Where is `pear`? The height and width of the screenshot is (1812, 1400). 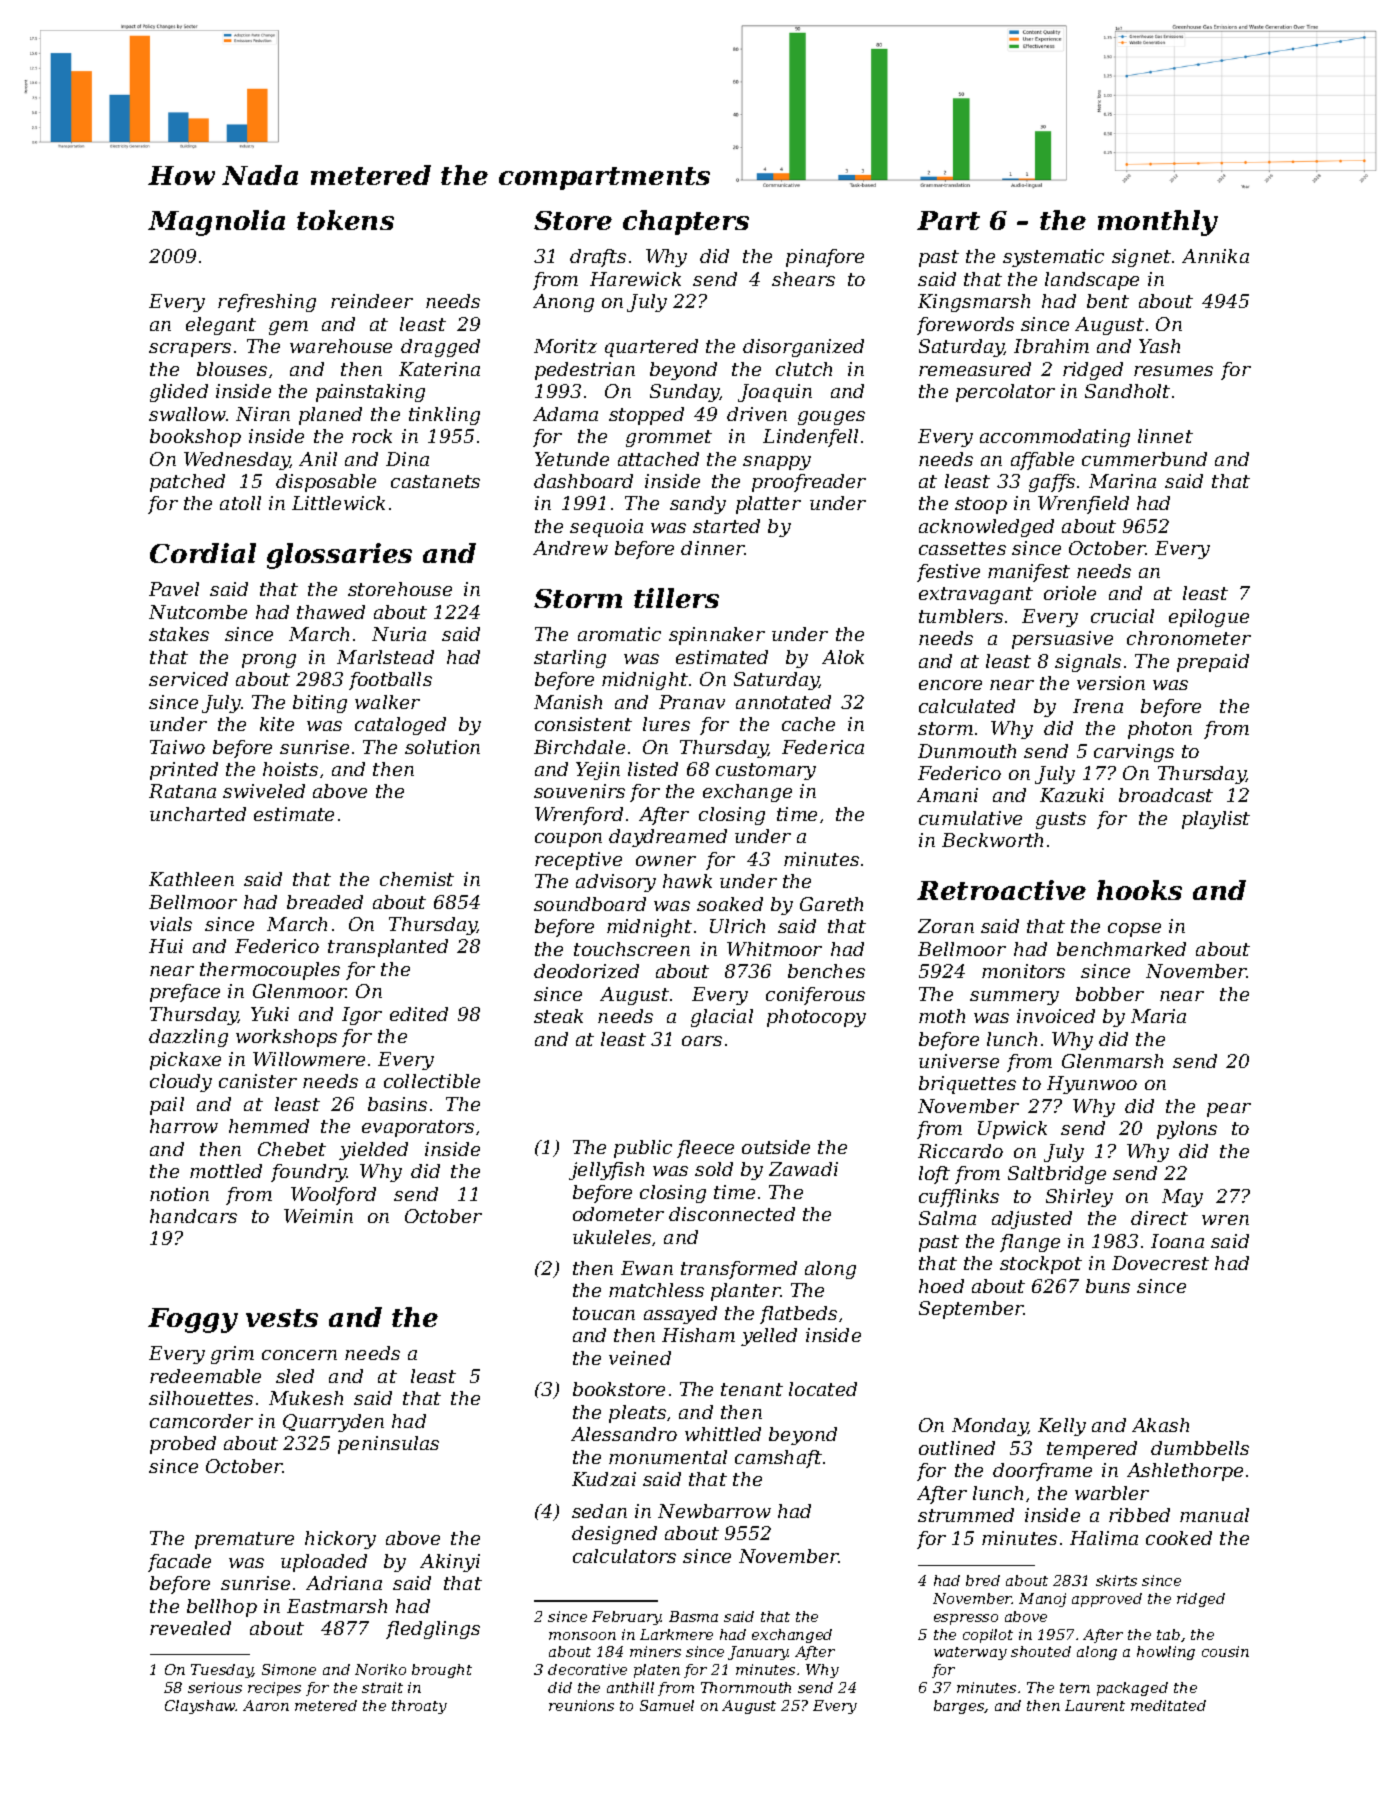
pear is located at coordinates (1229, 1110).
